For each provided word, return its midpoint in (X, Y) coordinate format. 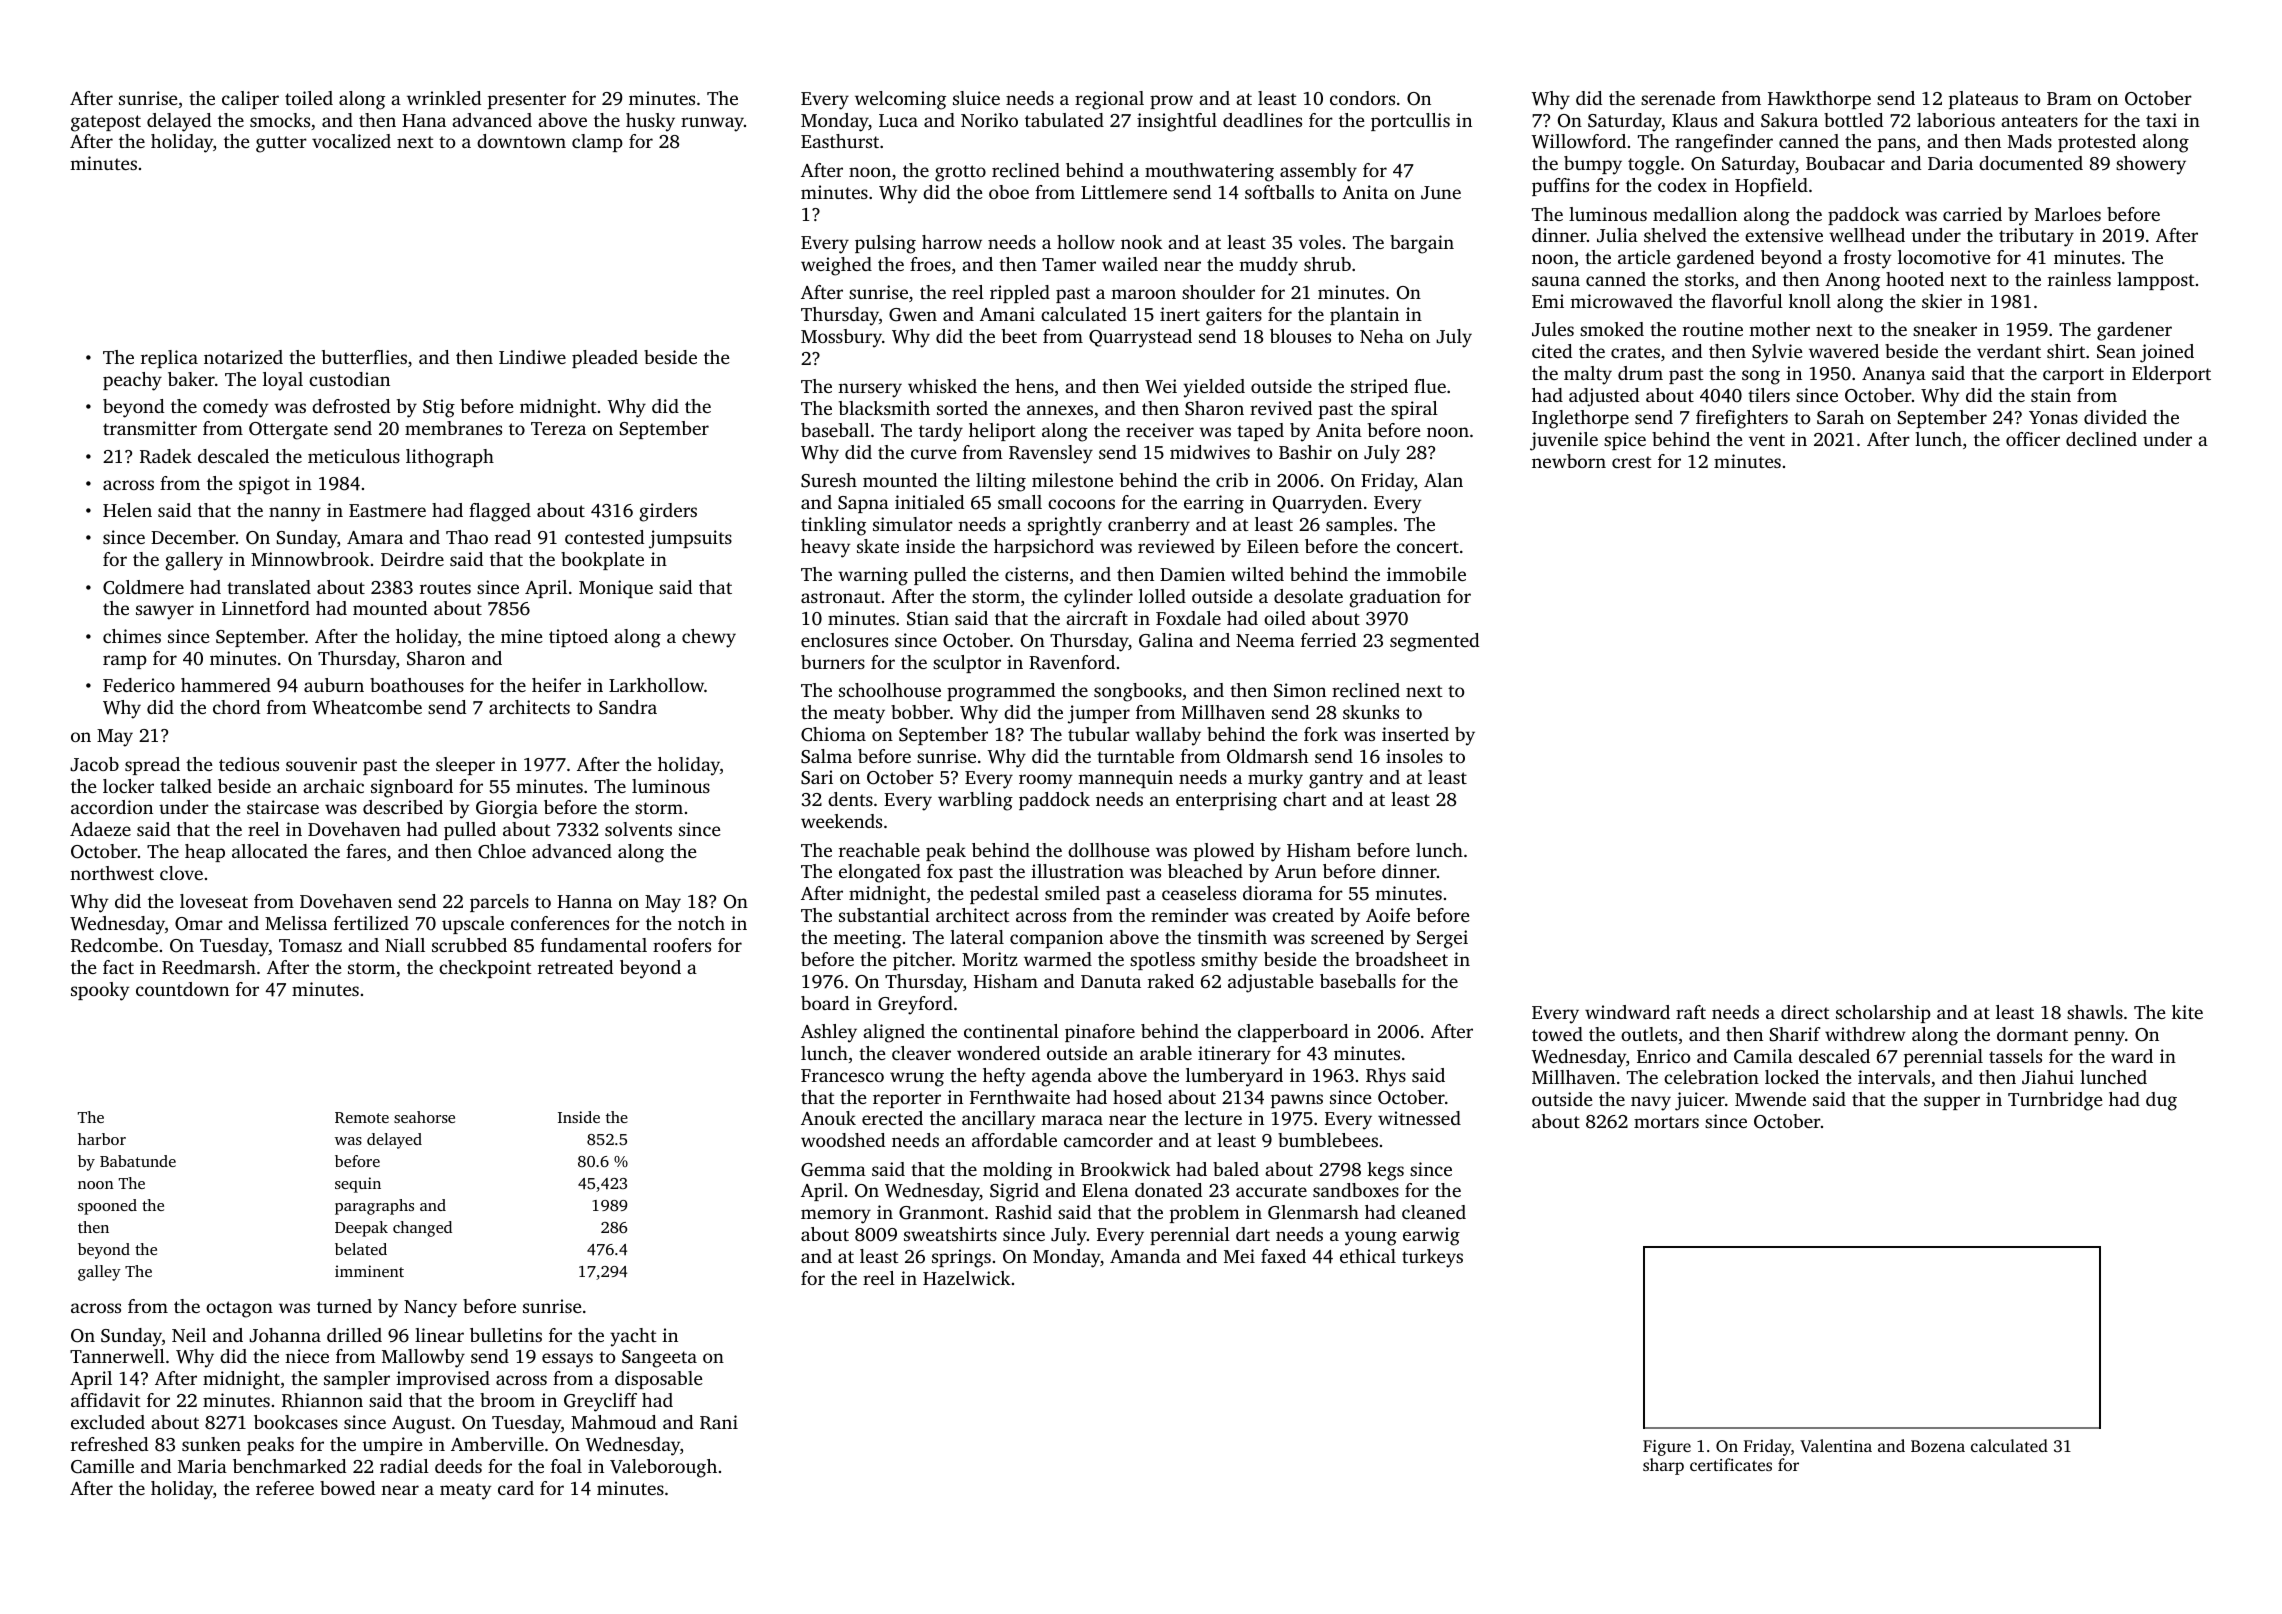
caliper (250, 100)
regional (1109, 100)
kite (2187, 1012)
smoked (1612, 329)
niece (307, 1356)
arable (1166, 1053)
